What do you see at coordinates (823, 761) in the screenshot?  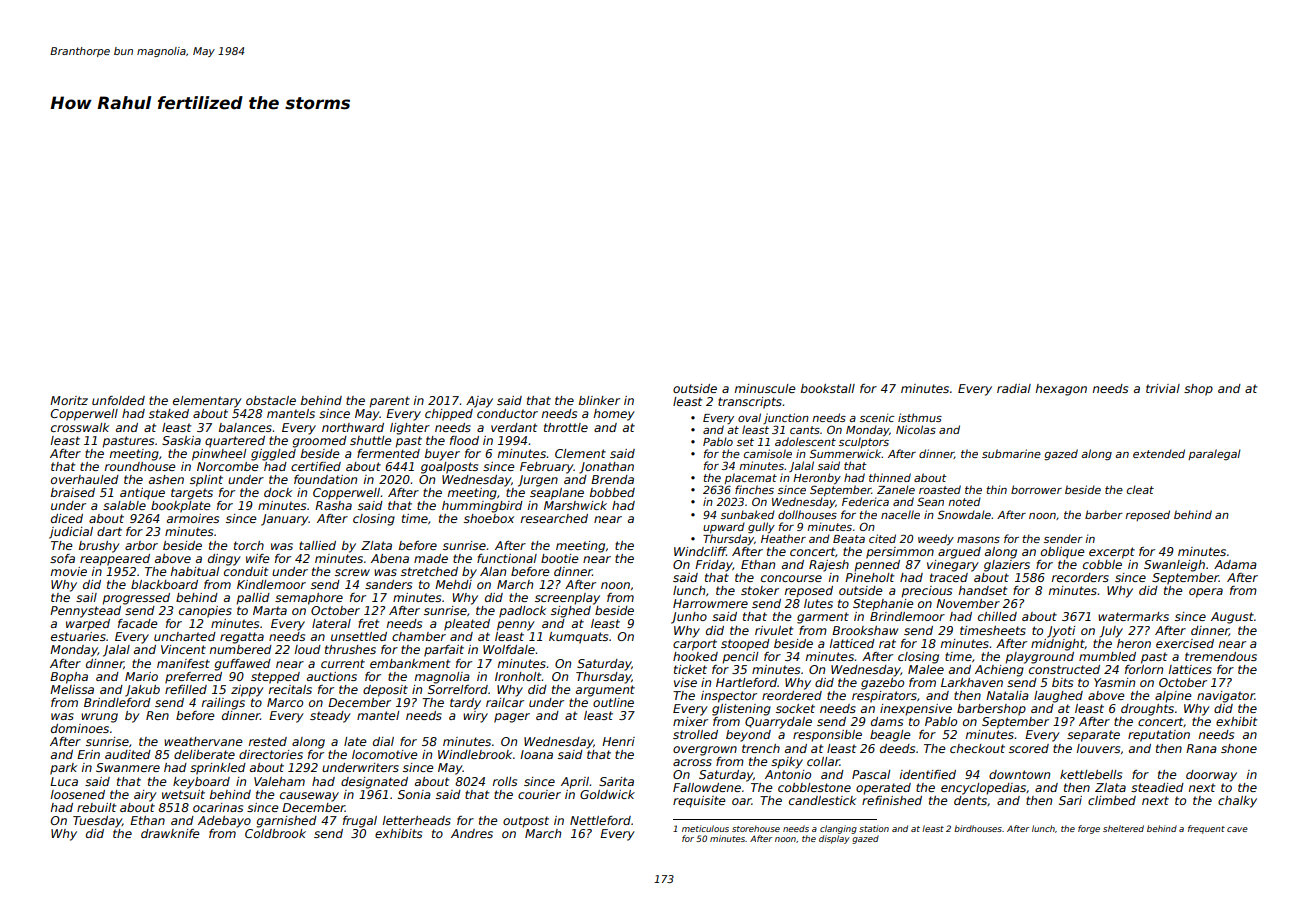 I see `collar` at bounding box center [823, 761].
